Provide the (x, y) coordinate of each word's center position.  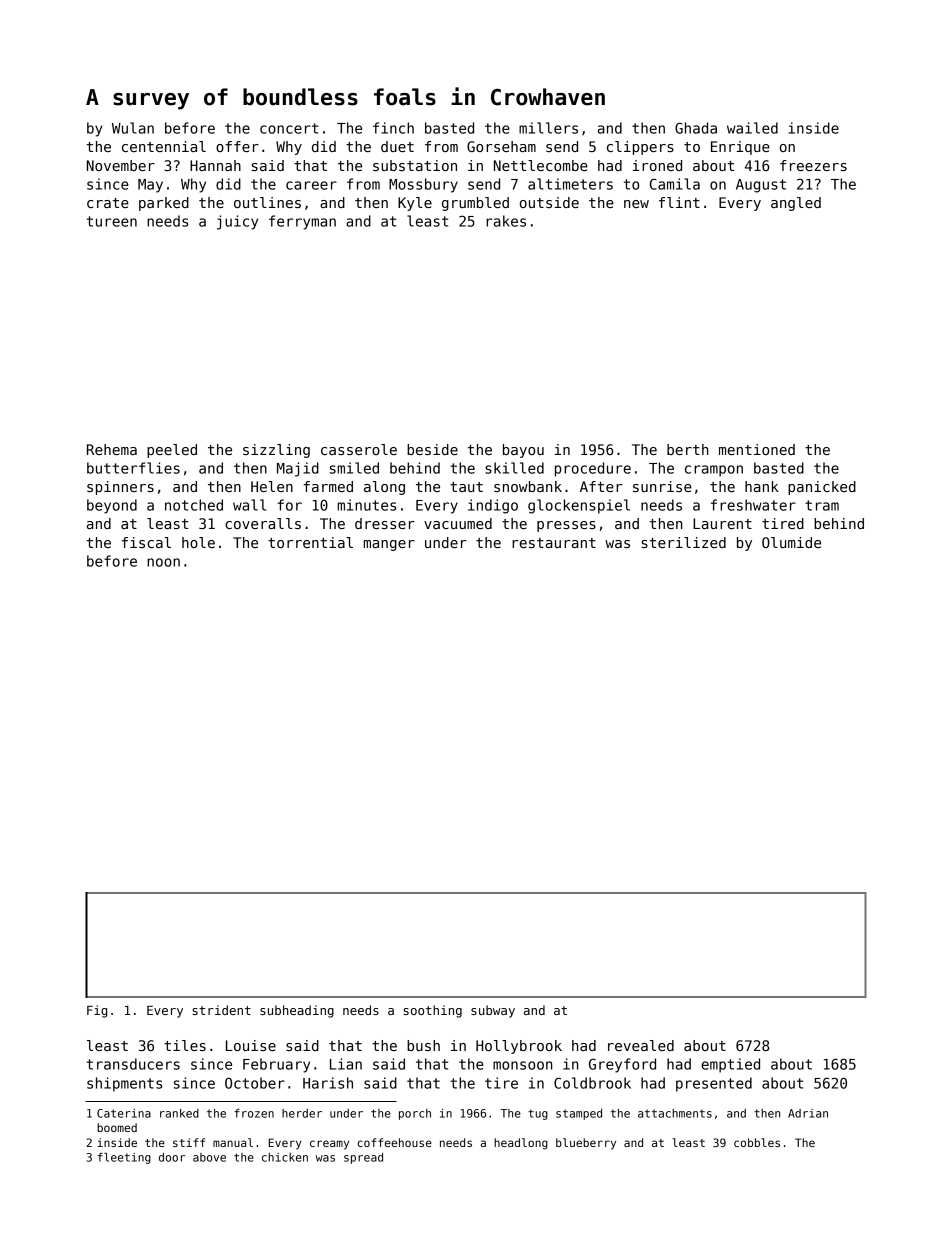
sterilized (683, 542)
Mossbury (423, 185)
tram (822, 505)
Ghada (696, 128)
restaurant (554, 543)
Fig (97, 1011)
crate (108, 203)
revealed (641, 1045)
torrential (310, 542)
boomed (117, 1127)
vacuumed (458, 523)
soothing (432, 1011)
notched (194, 505)
